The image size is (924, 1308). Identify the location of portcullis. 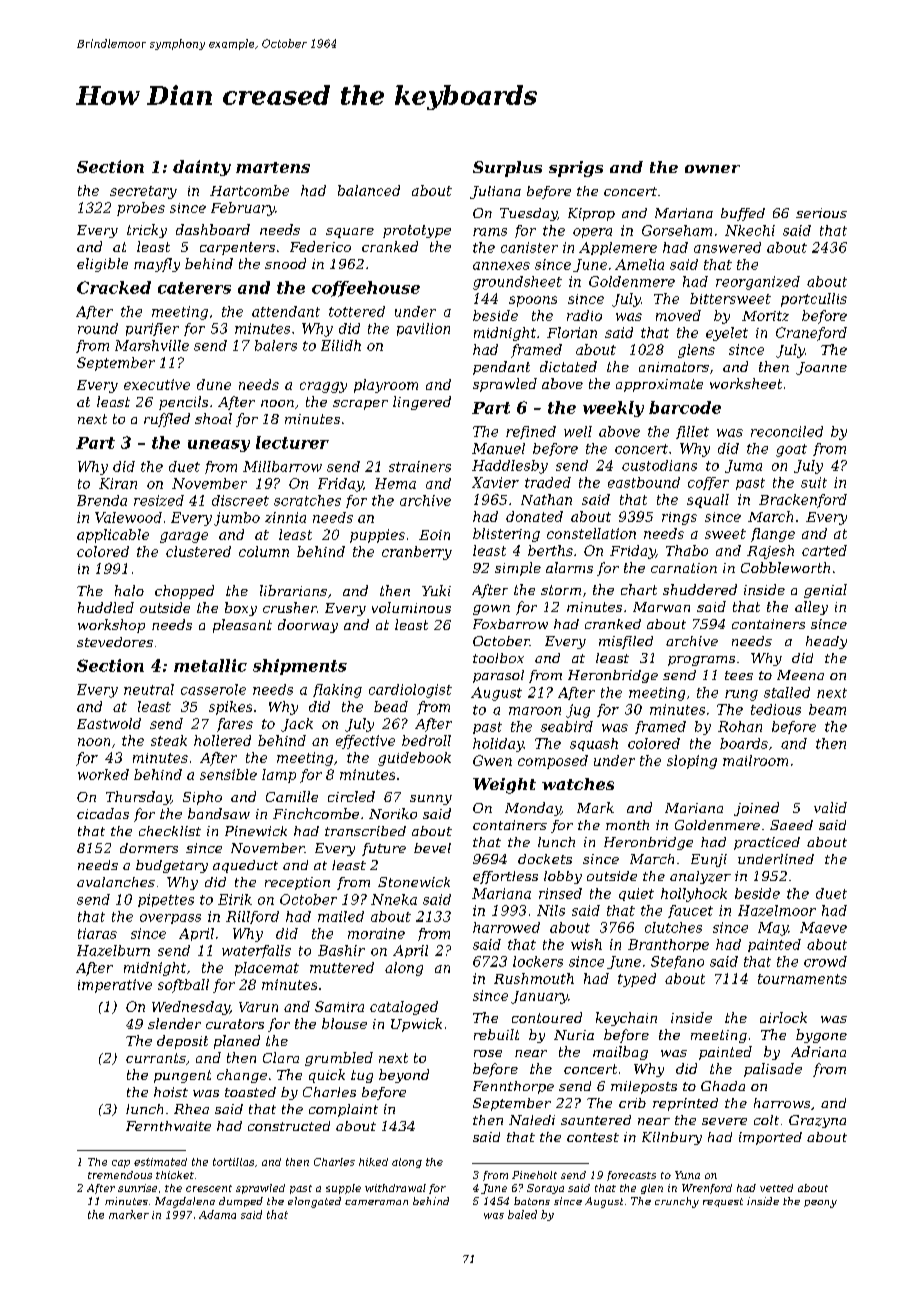
(814, 300).
